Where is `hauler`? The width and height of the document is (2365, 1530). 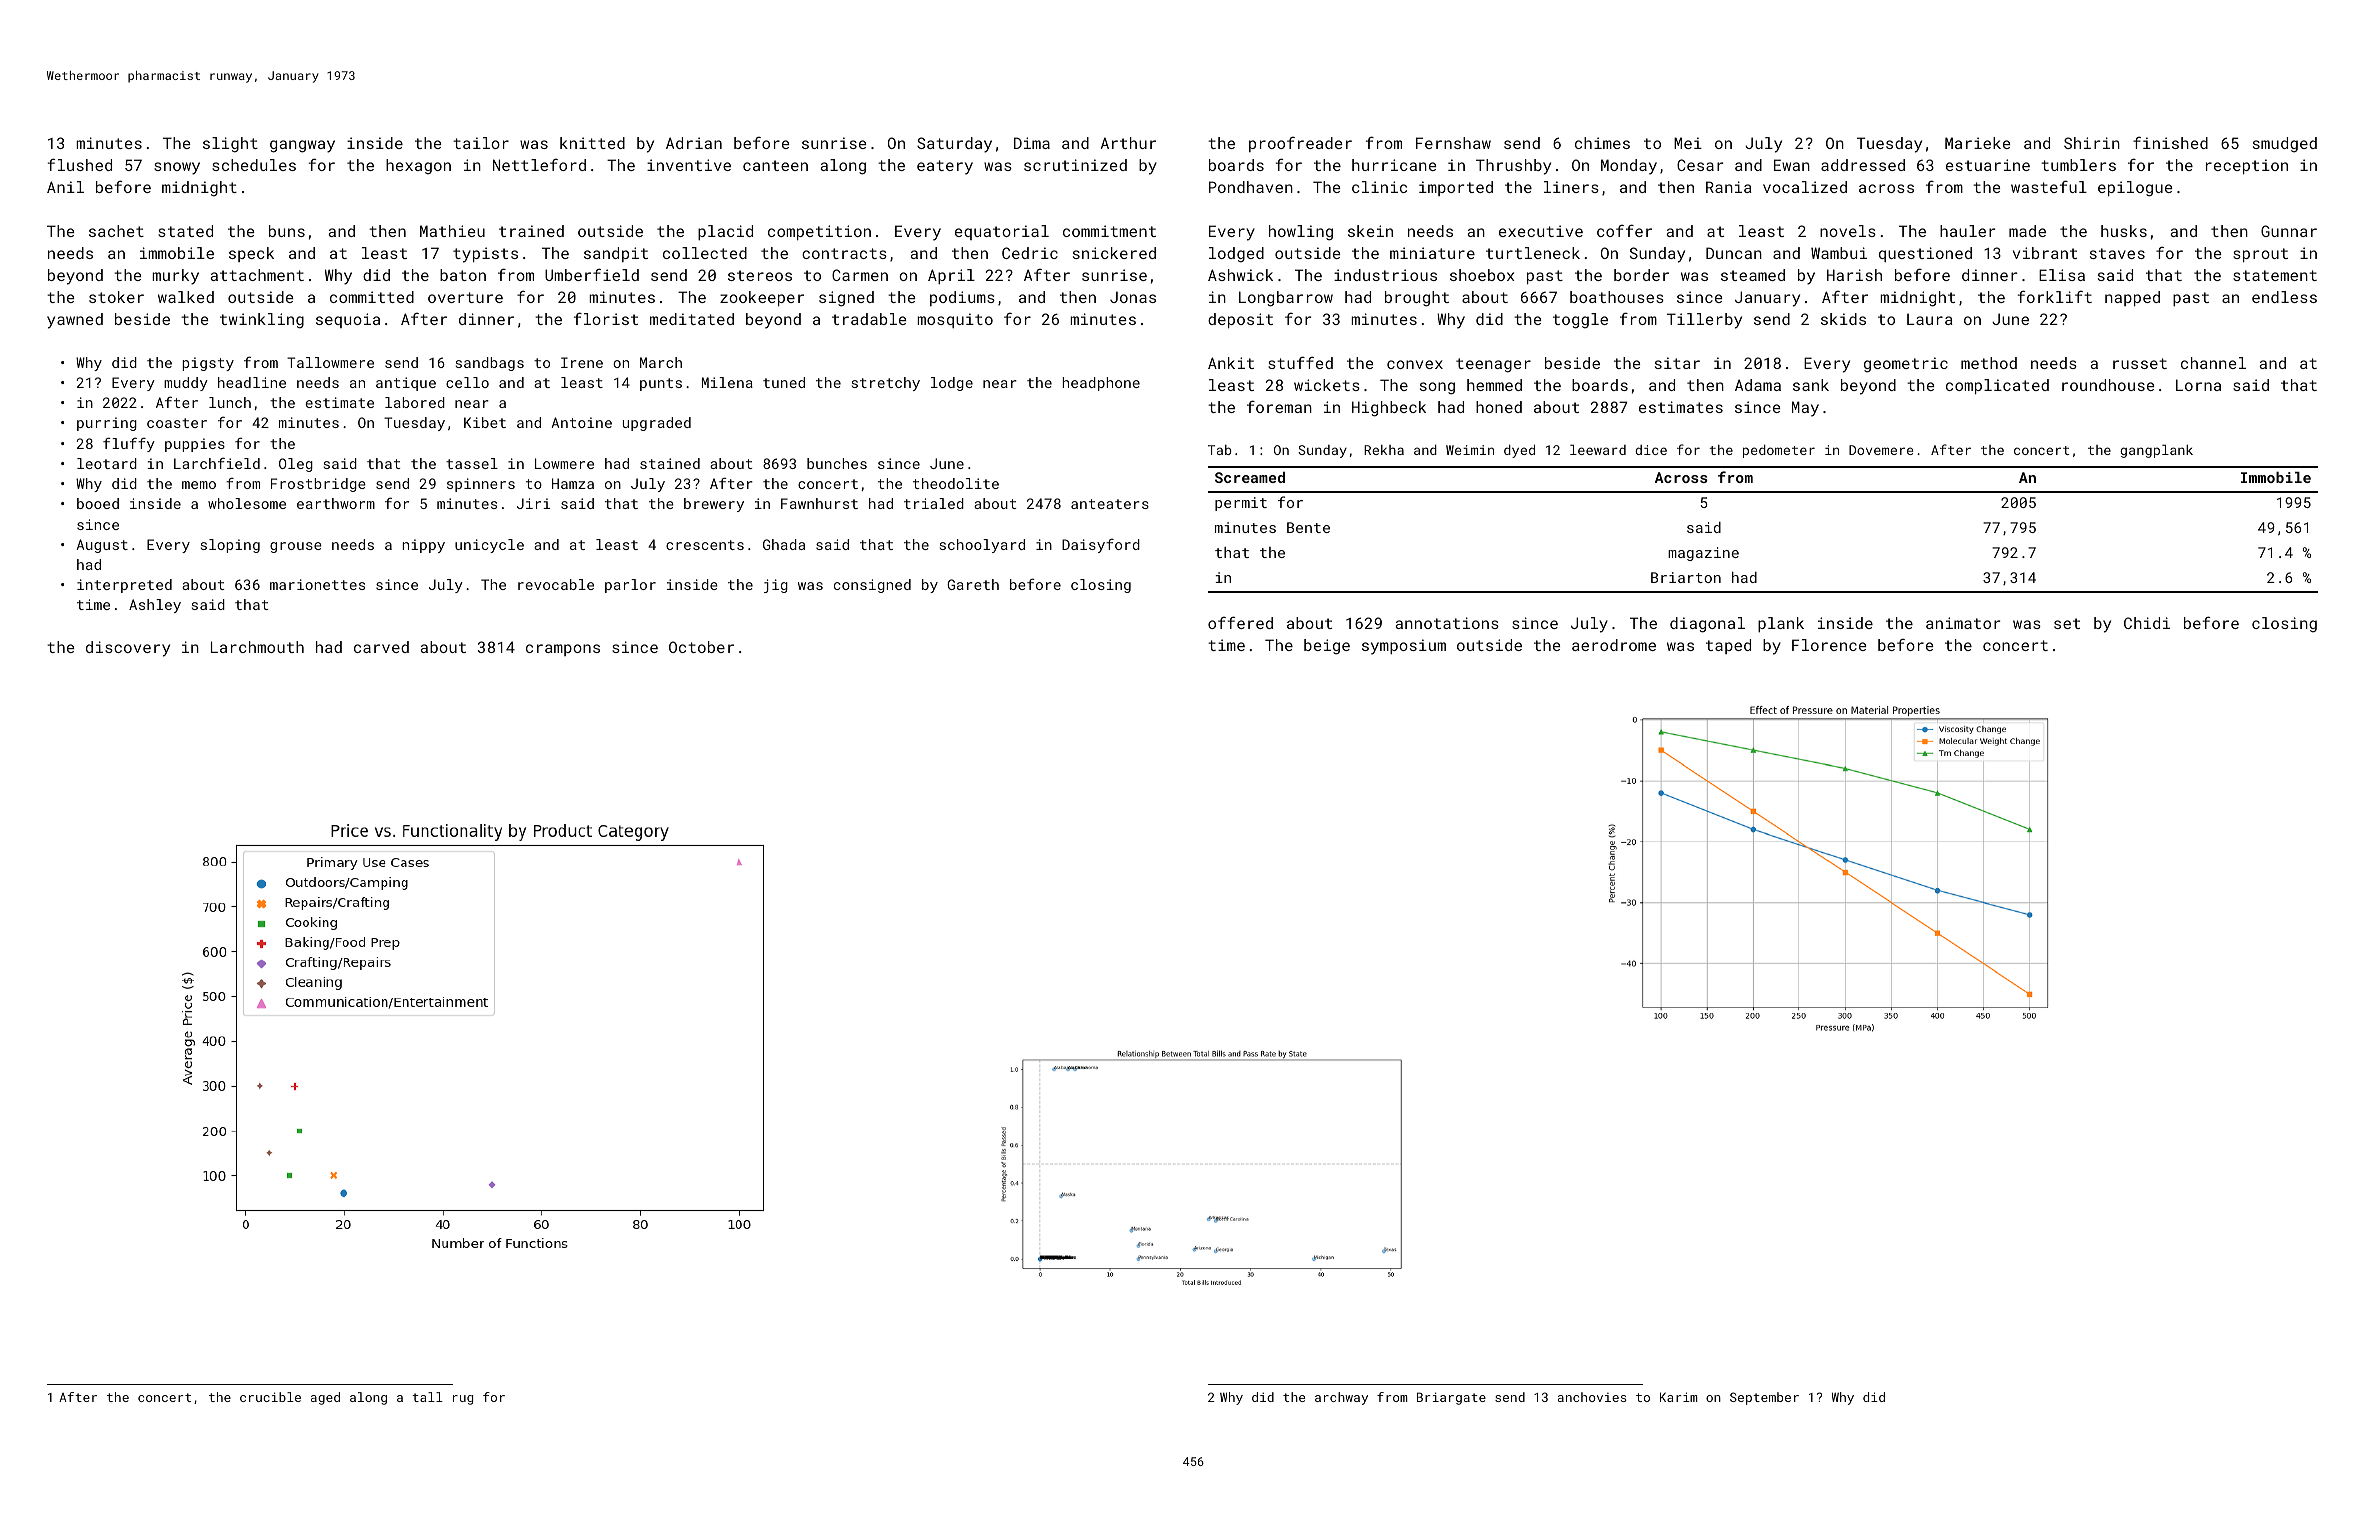 hauler is located at coordinates (1967, 231).
